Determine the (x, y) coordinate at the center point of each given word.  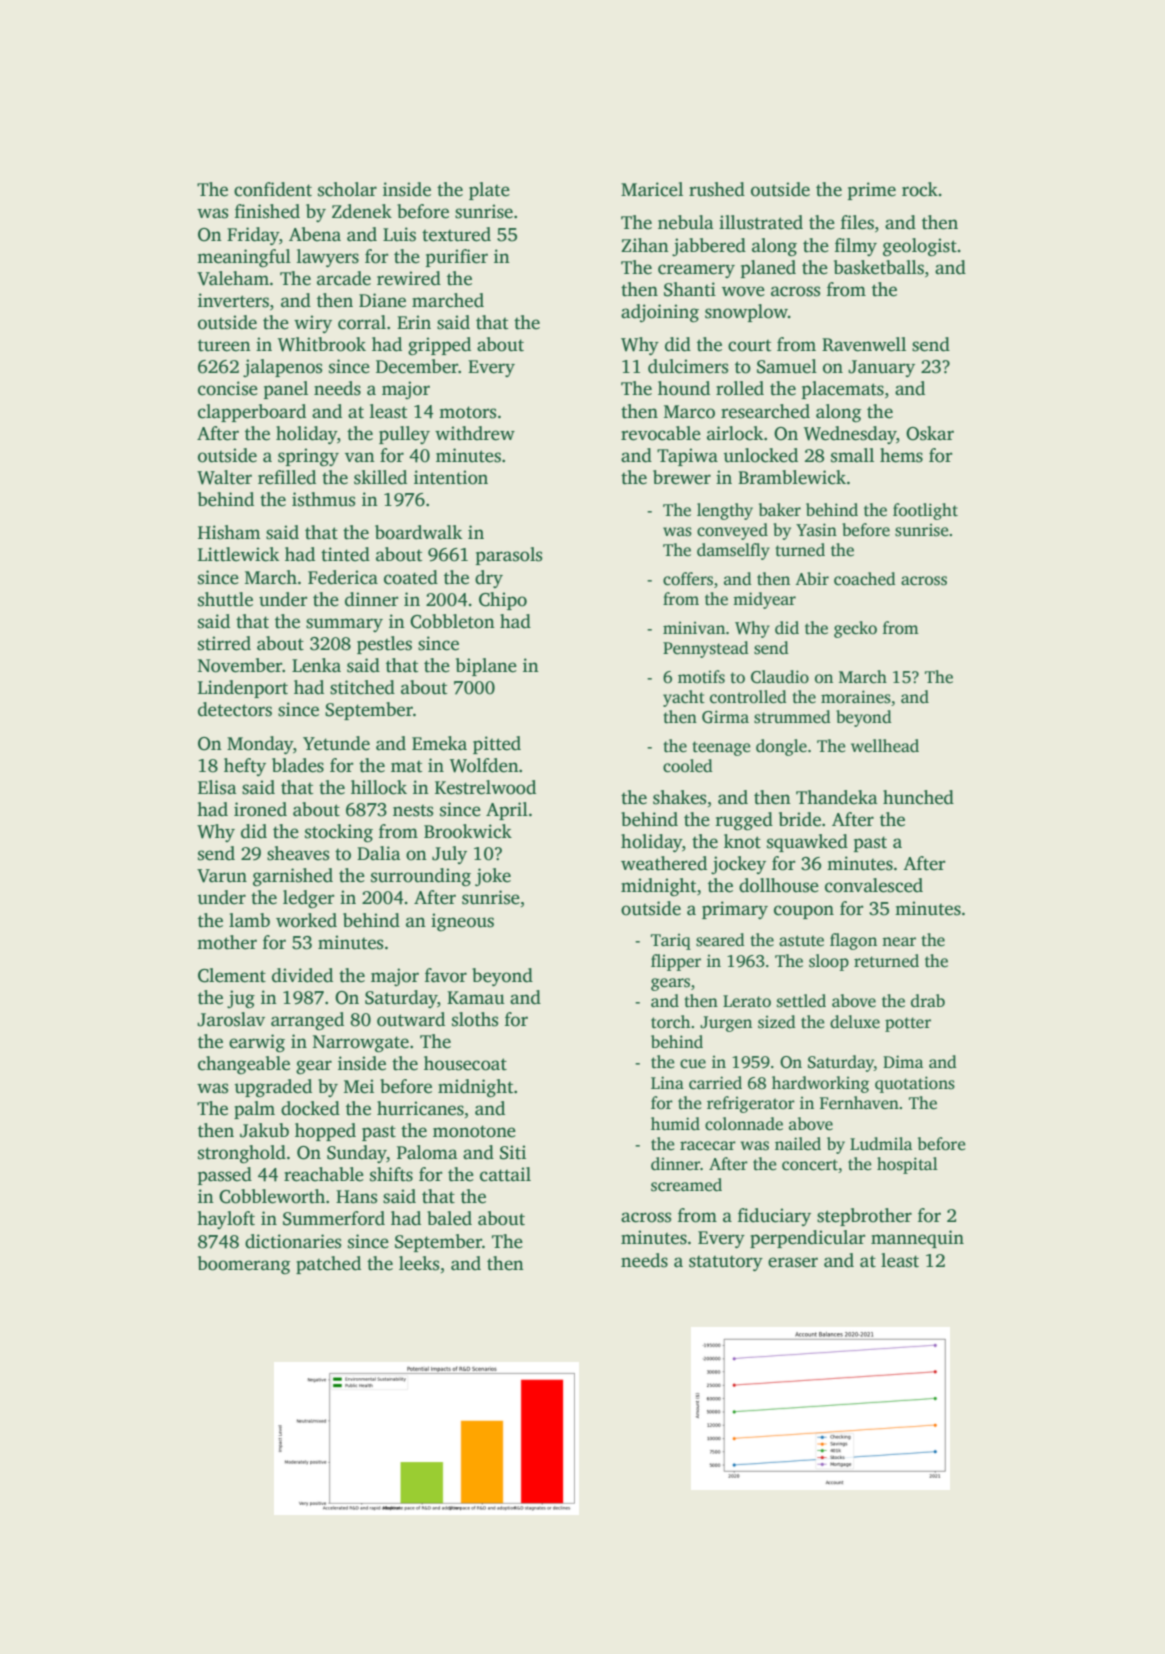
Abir (812, 578)
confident (273, 189)
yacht (684, 698)
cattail (505, 1174)
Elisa (217, 787)
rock (920, 189)
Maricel (652, 189)
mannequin (917, 1239)
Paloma (427, 1152)
